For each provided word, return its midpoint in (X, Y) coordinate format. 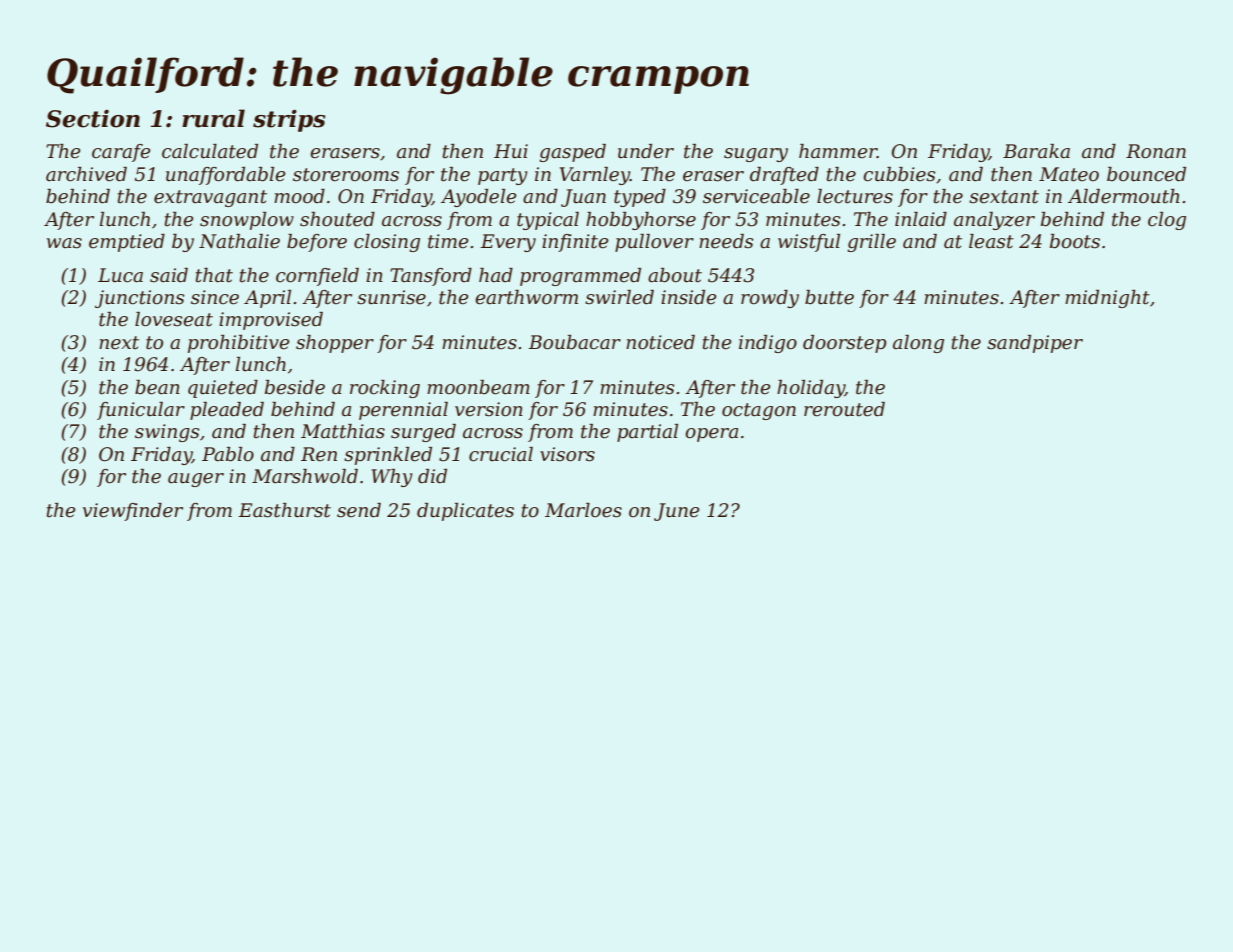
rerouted (844, 409)
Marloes (583, 510)
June (677, 512)
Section (93, 119)
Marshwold (305, 476)
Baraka (1036, 151)
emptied (127, 243)
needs (726, 241)
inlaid (921, 219)
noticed (660, 342)
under (646, 151)
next (119, 343)
